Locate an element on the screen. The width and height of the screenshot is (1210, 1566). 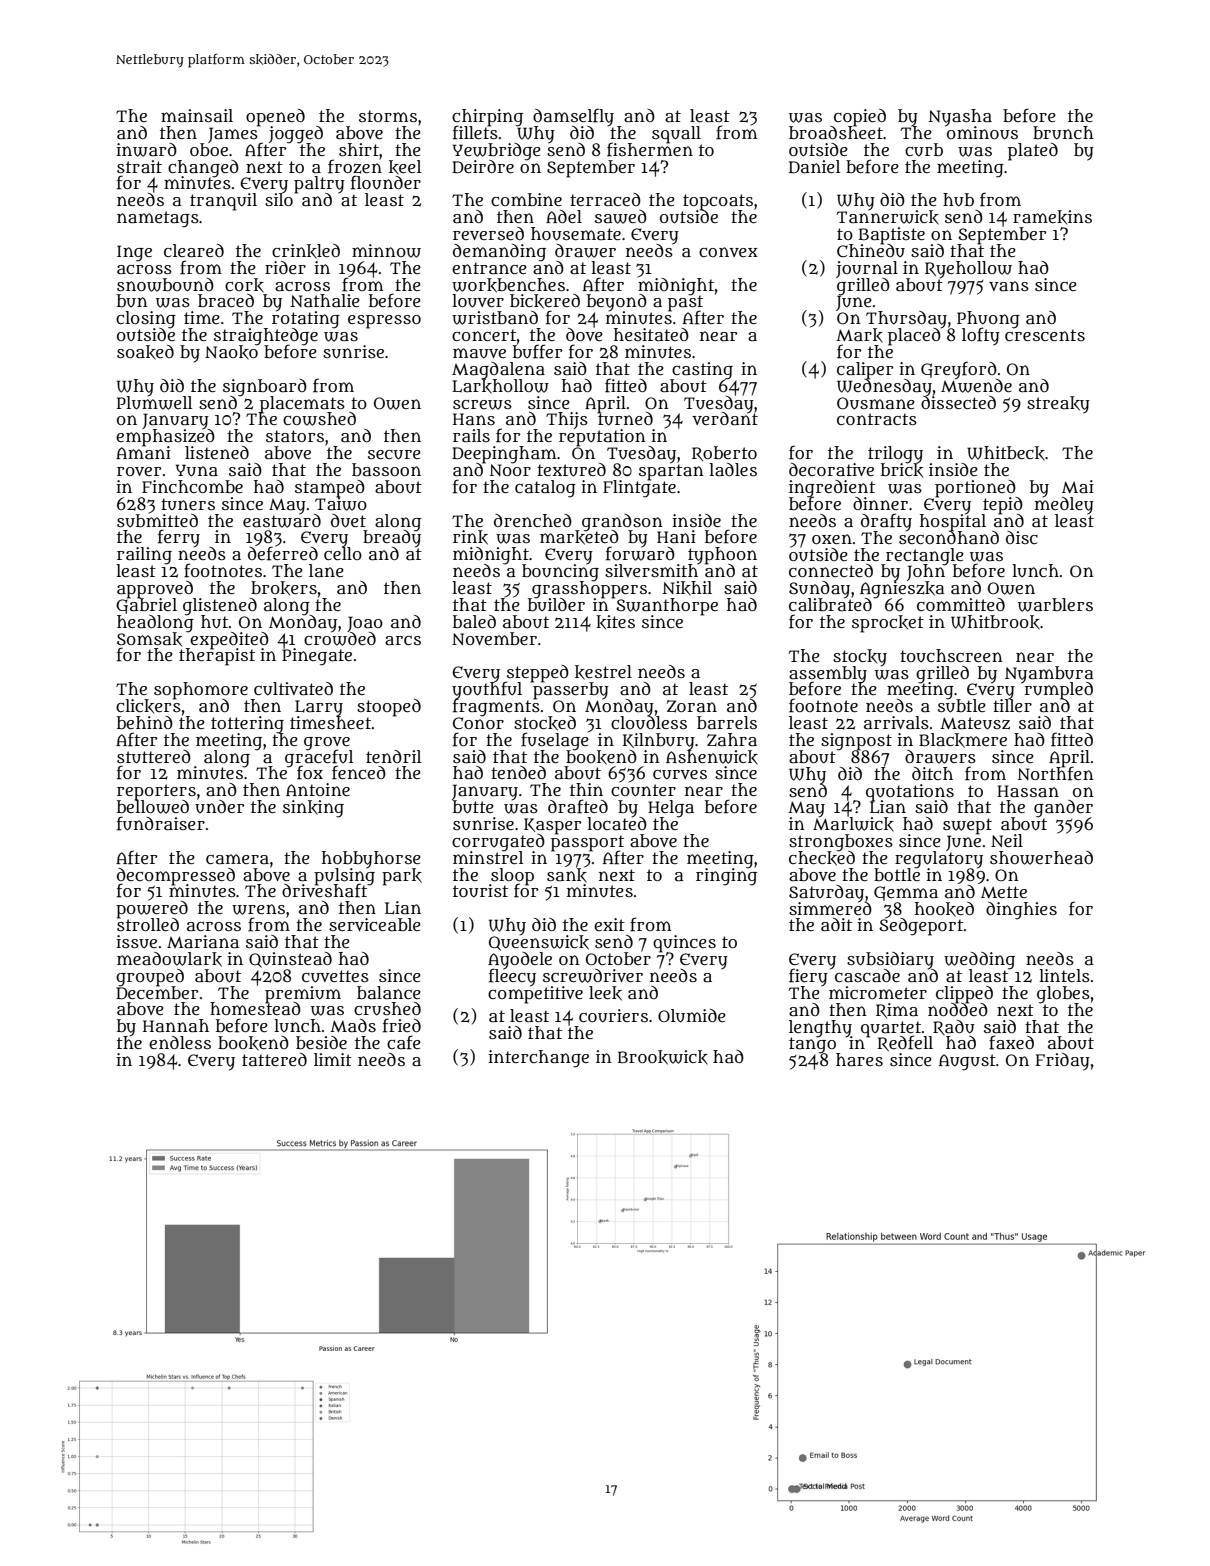
Nyasha is located at coordinates (960, 117).
